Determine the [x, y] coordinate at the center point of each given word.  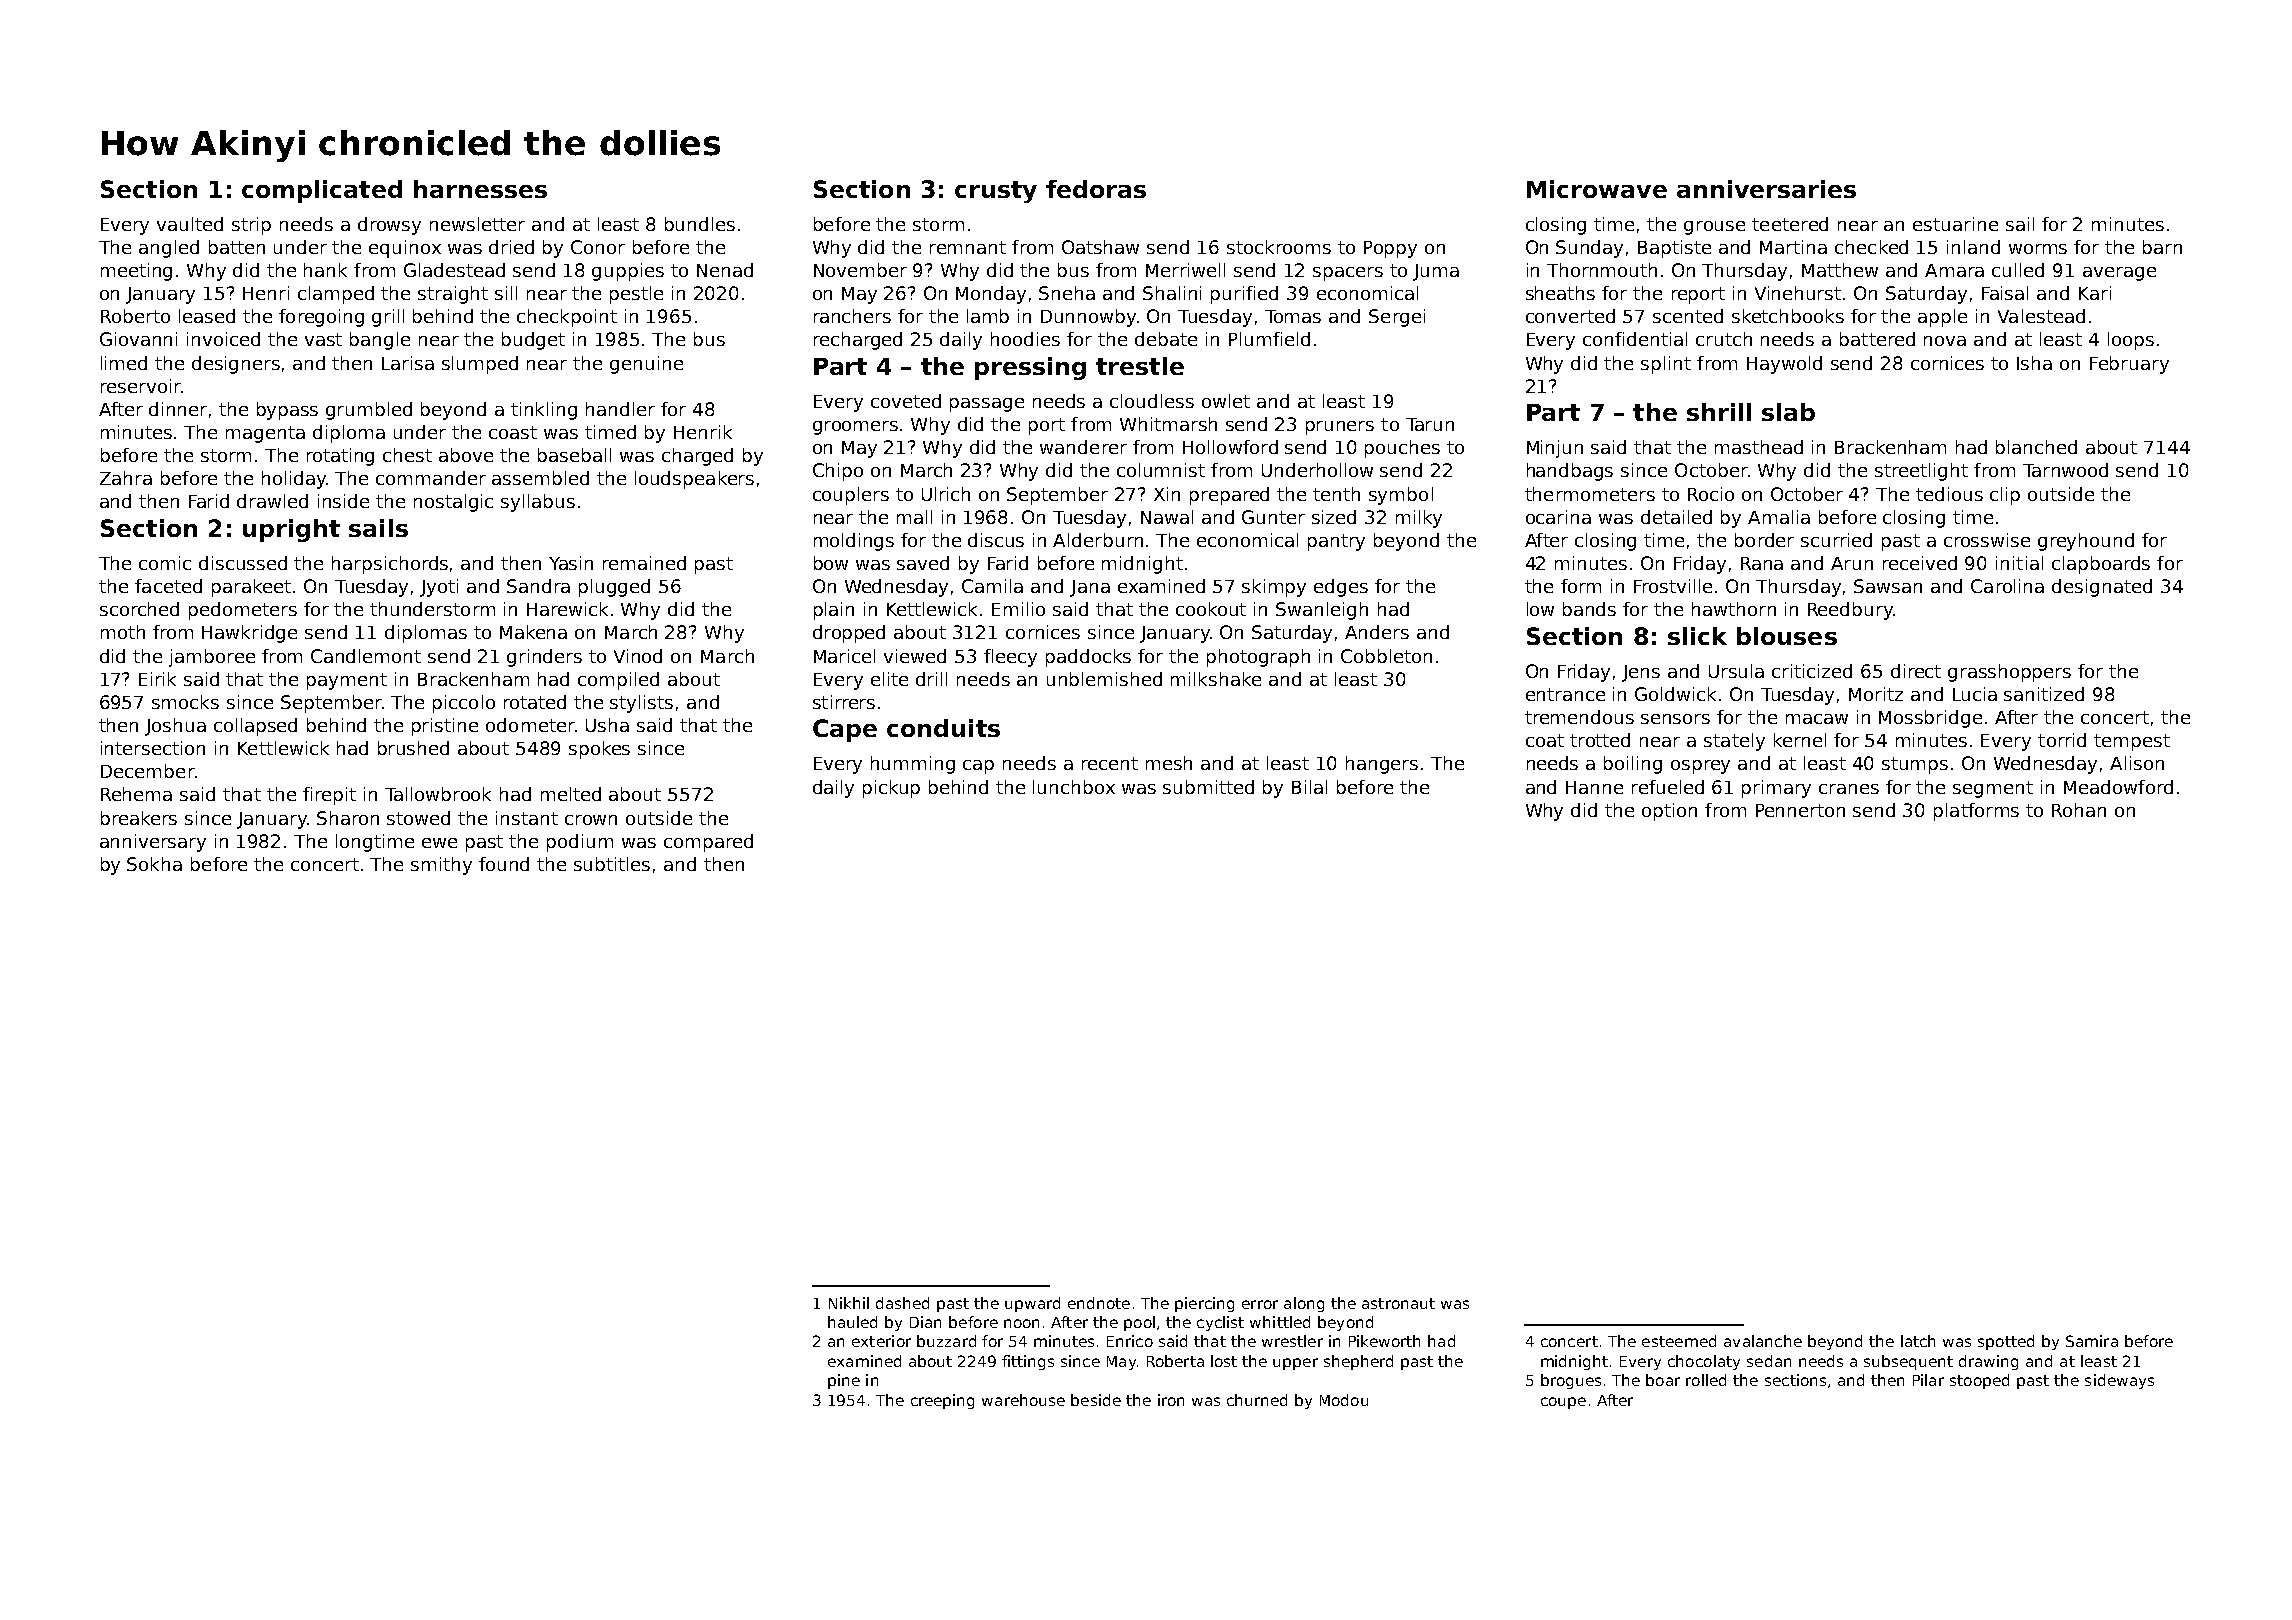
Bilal [1309, 787]
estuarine [1955, 224]
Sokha [154, 864]
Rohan [2079, 810]
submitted [1208, 787]
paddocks [1088, 658]
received [1920, 563]
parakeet [251, 588]
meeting [136, 272]
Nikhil [849, 1303]
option [1669, 812]
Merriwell [1185, 270]
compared [708, 843]
